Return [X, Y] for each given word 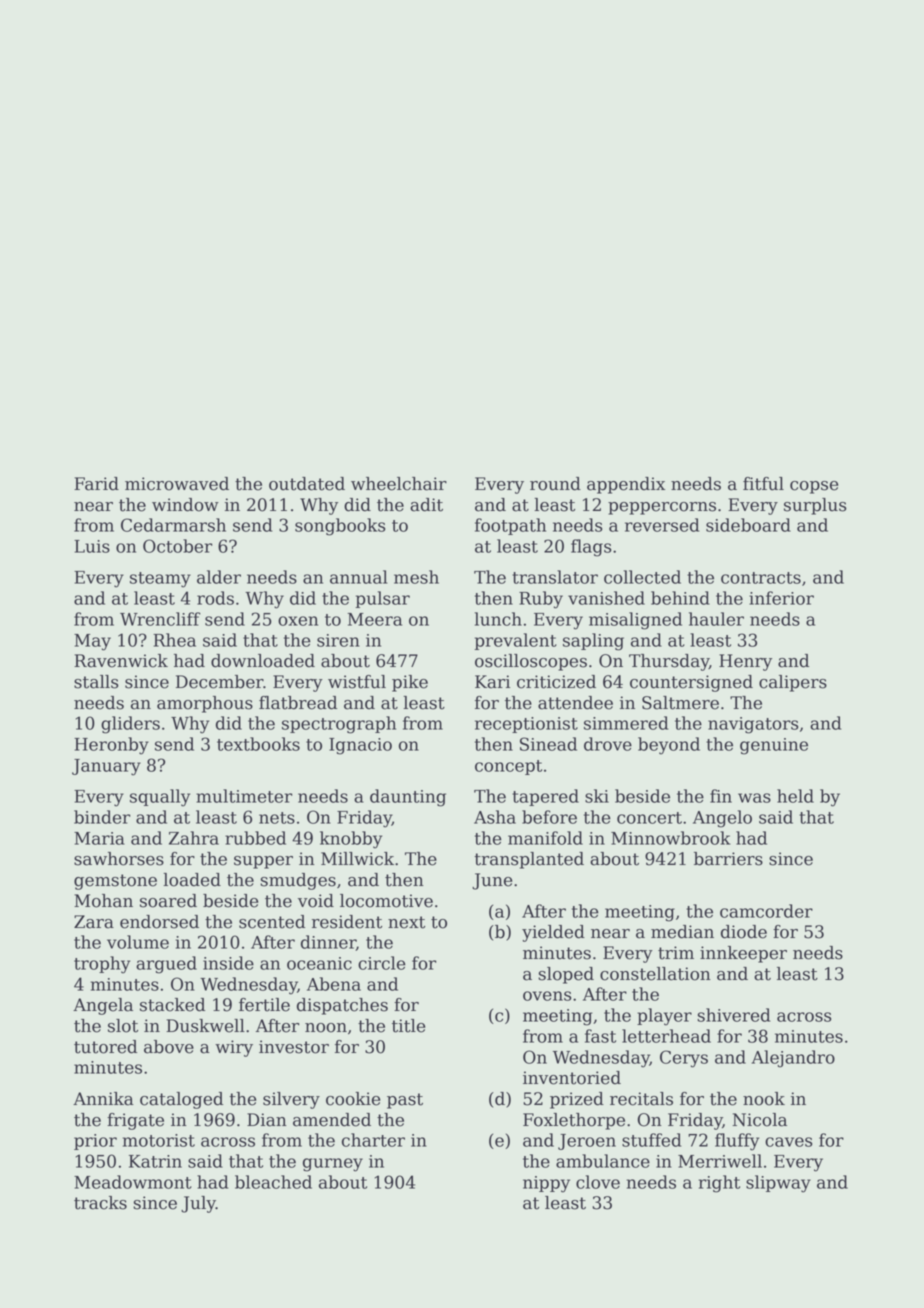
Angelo [722, 819]
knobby [351, 840]
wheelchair [399, 484]
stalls [96, 682]
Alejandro [793, 1059]
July [198, 1204]
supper [263, 862]
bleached [273, 1182]
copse [814, 487]
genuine [774, 746]
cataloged [181, 1100]
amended [332, 1120]
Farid [96, 484]
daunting [408, 798]
